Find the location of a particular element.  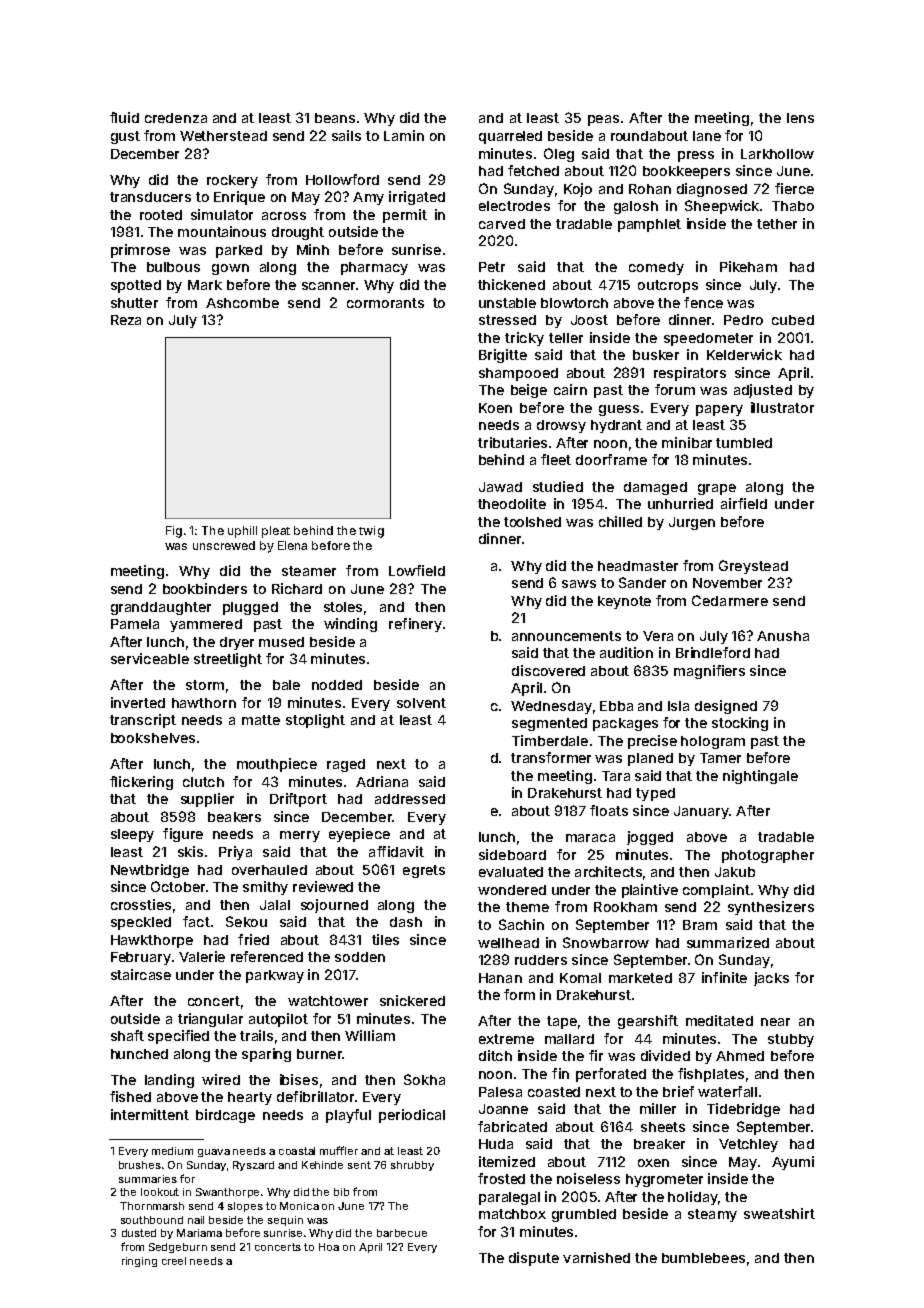

sequin is located at coordinates (285, 1221).
